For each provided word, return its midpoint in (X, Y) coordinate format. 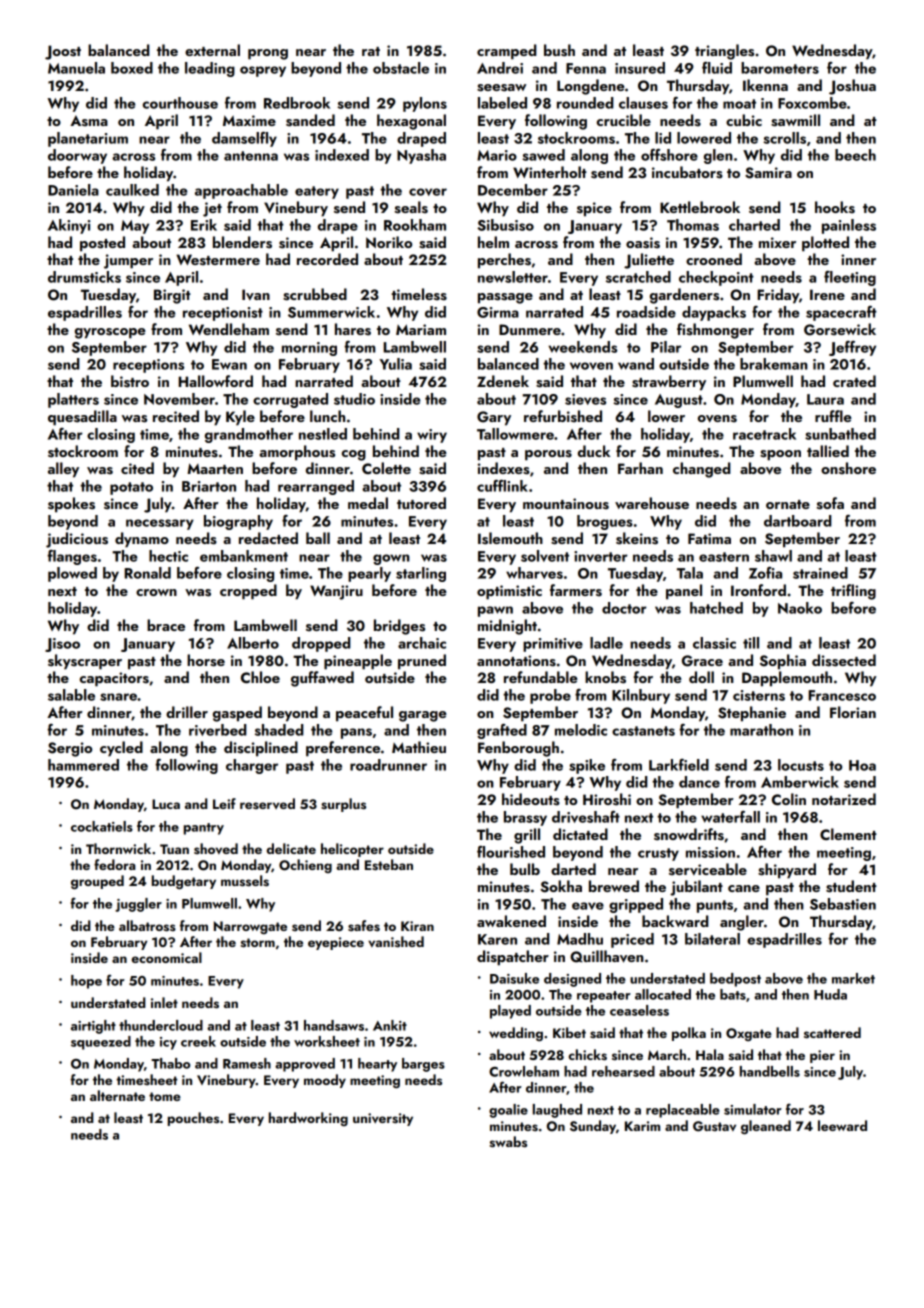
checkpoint (716, 278)
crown (156, 592)
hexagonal (411, 122)
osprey (263, 71)
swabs (508, 1142)
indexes (504, 468)
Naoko (800, 608)
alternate (117, 1095)
